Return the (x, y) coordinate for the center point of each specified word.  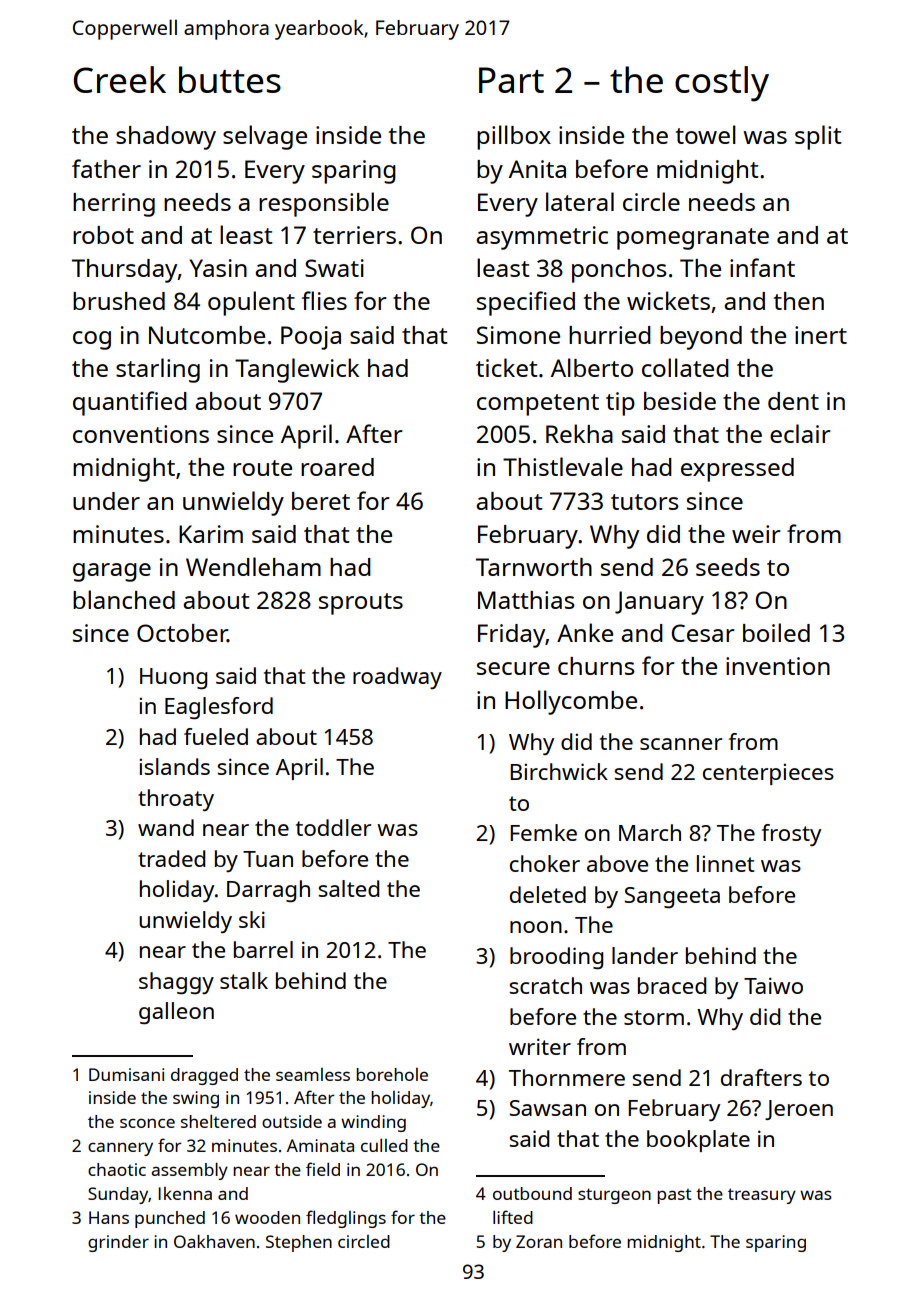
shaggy (176, 983)
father (106, 168)
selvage (265, 137)
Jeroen (799, 1110)
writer (540, 1046)
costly (722, 84)
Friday (512, 636)
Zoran (539, 1241)
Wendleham (253, 566)
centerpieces (768, 774)
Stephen (299, 1243)
